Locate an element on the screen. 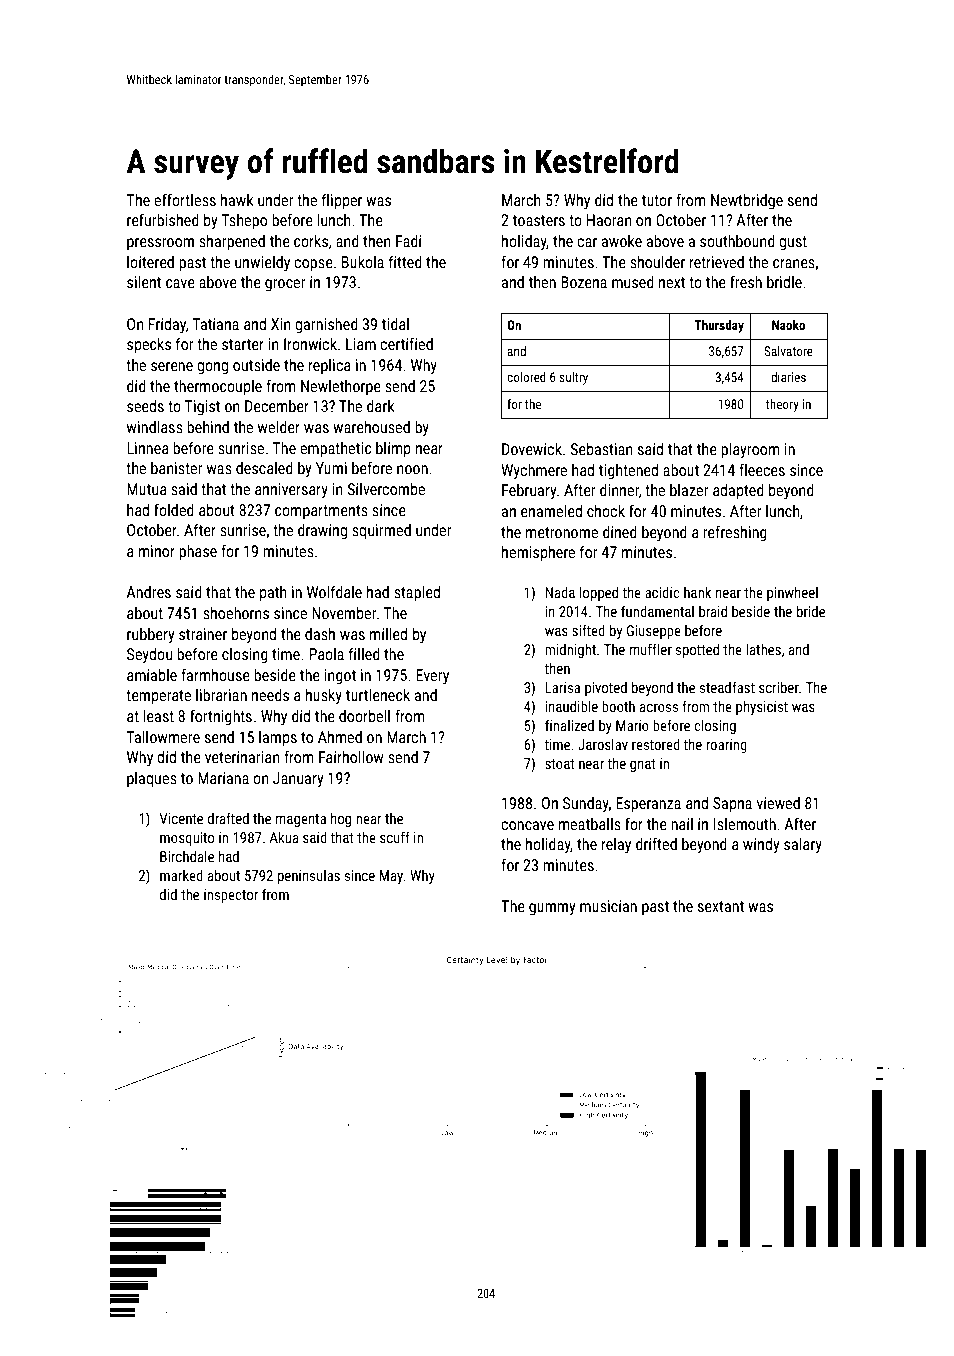 The width and height of the screenshot is (954, 1356). effortless is located at coordinates (185, 199).
